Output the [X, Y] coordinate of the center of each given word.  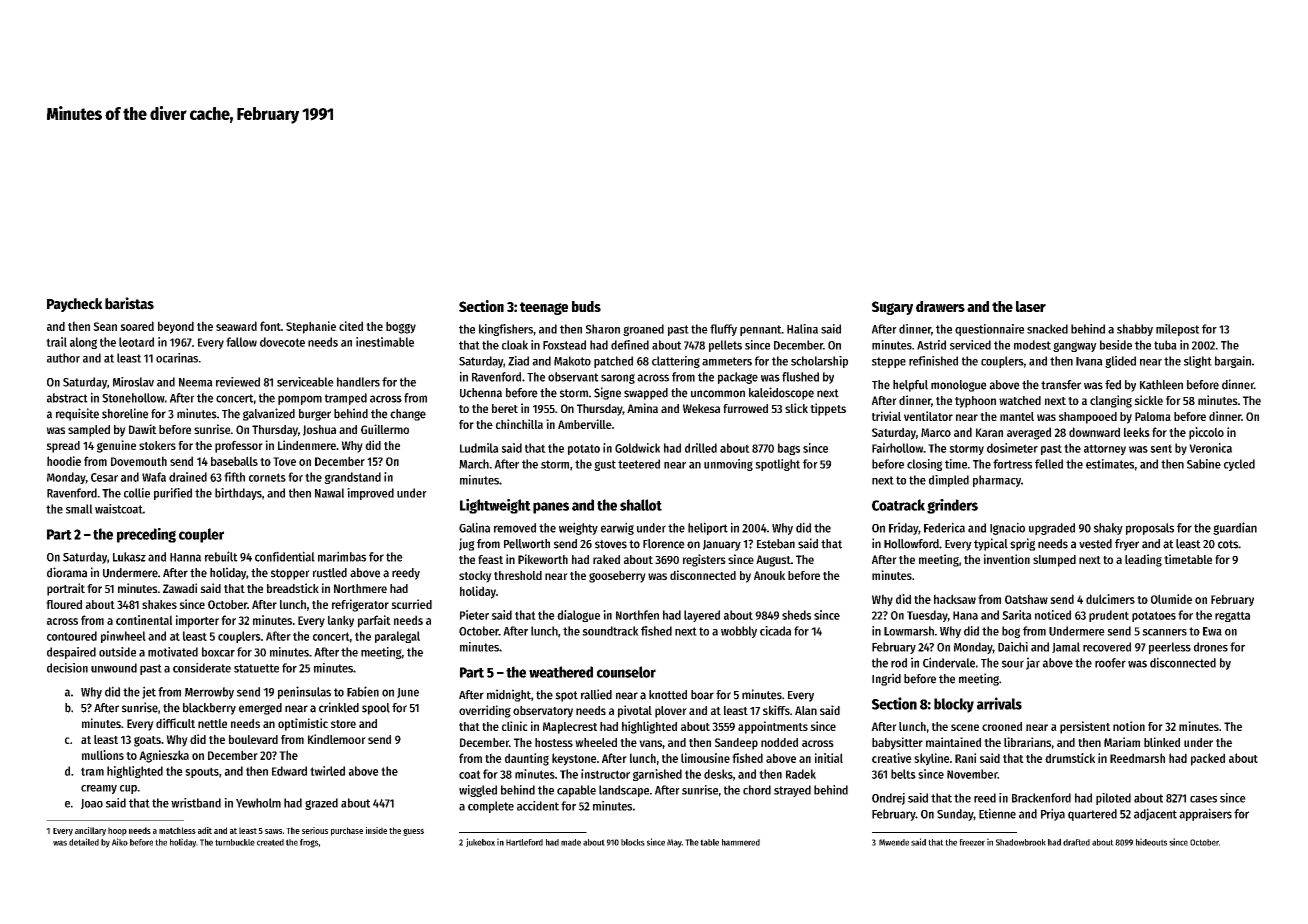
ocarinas [177, 358]
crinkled [339, 707]
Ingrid [886, 679]
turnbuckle [235, 842]
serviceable [305, 382]
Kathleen [1161, 385]
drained [188, 477]
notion [1129, 726]
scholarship [819, 362]
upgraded [1052, 529]
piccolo [1206, 433]
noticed [1053, 615]
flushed [800, 377]
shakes [159, 604]
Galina [474, 527]
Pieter [474, 615]
